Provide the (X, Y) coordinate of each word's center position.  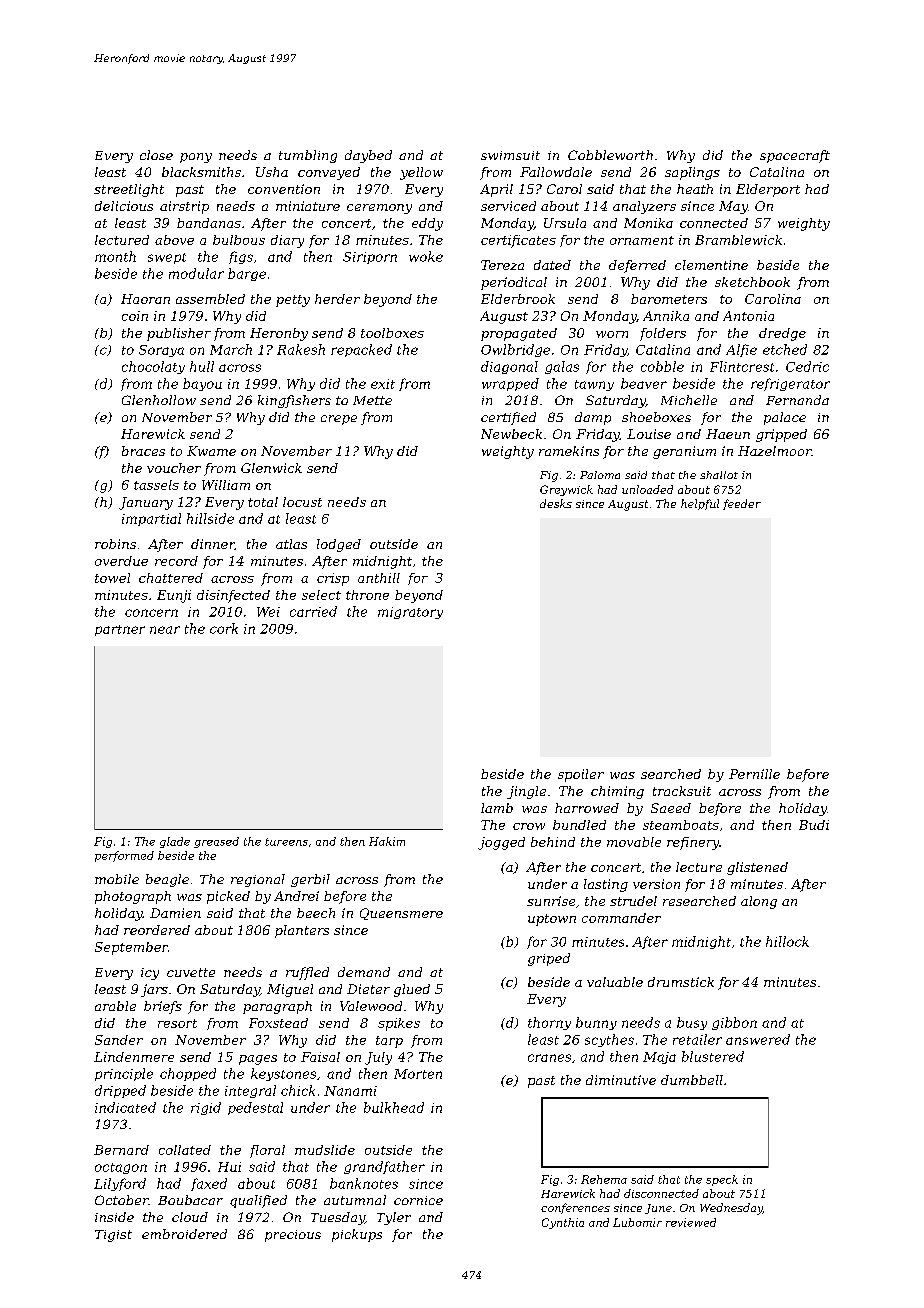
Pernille (754, 774)
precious (293, 1236)
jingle (526, 792)
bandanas (209, 223)
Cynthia (563, 1223)
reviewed (691, 1222)
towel (112, 578)
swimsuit (510, 155)
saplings (692, 173)
